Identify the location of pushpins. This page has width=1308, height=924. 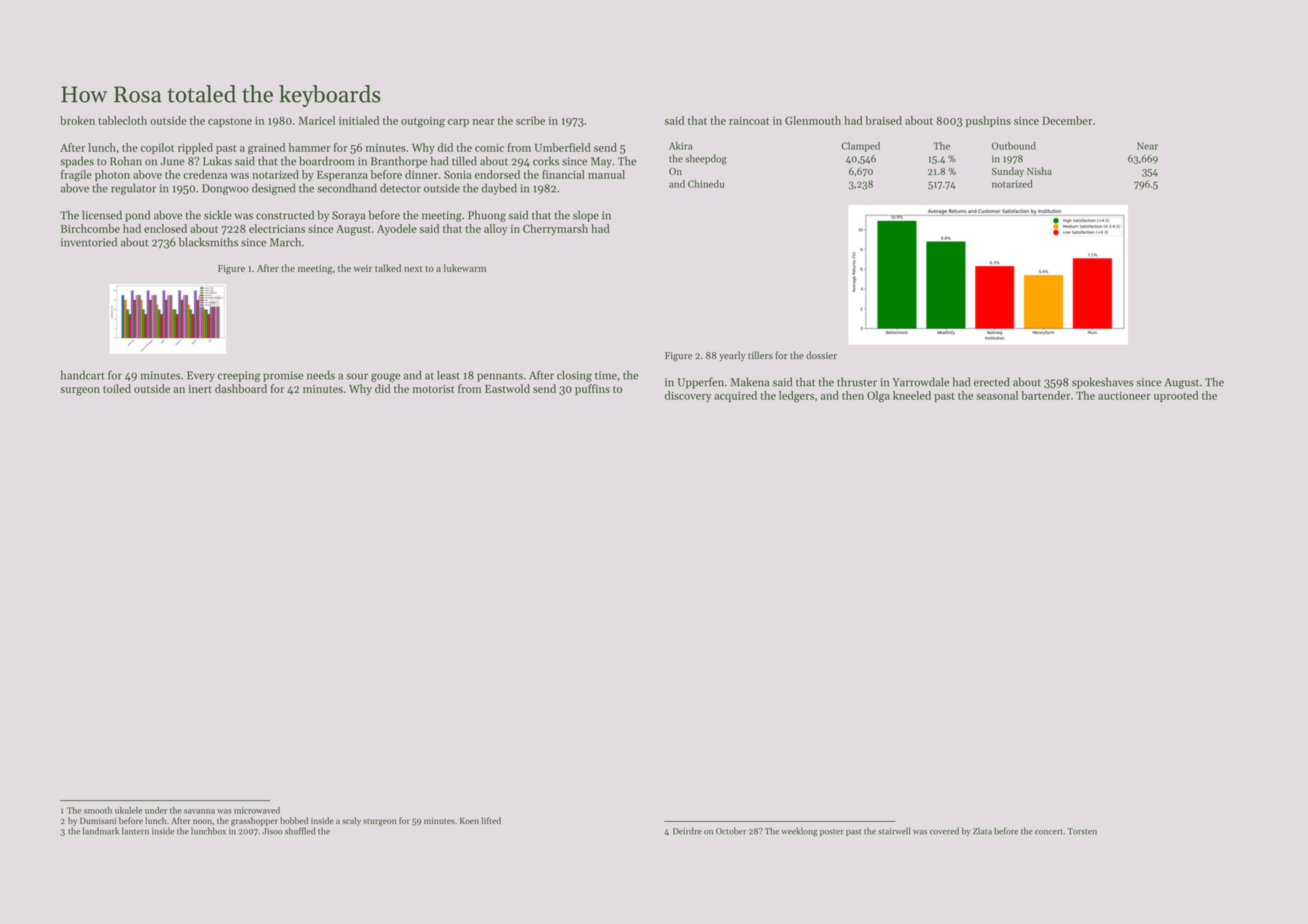
(988, 121).
